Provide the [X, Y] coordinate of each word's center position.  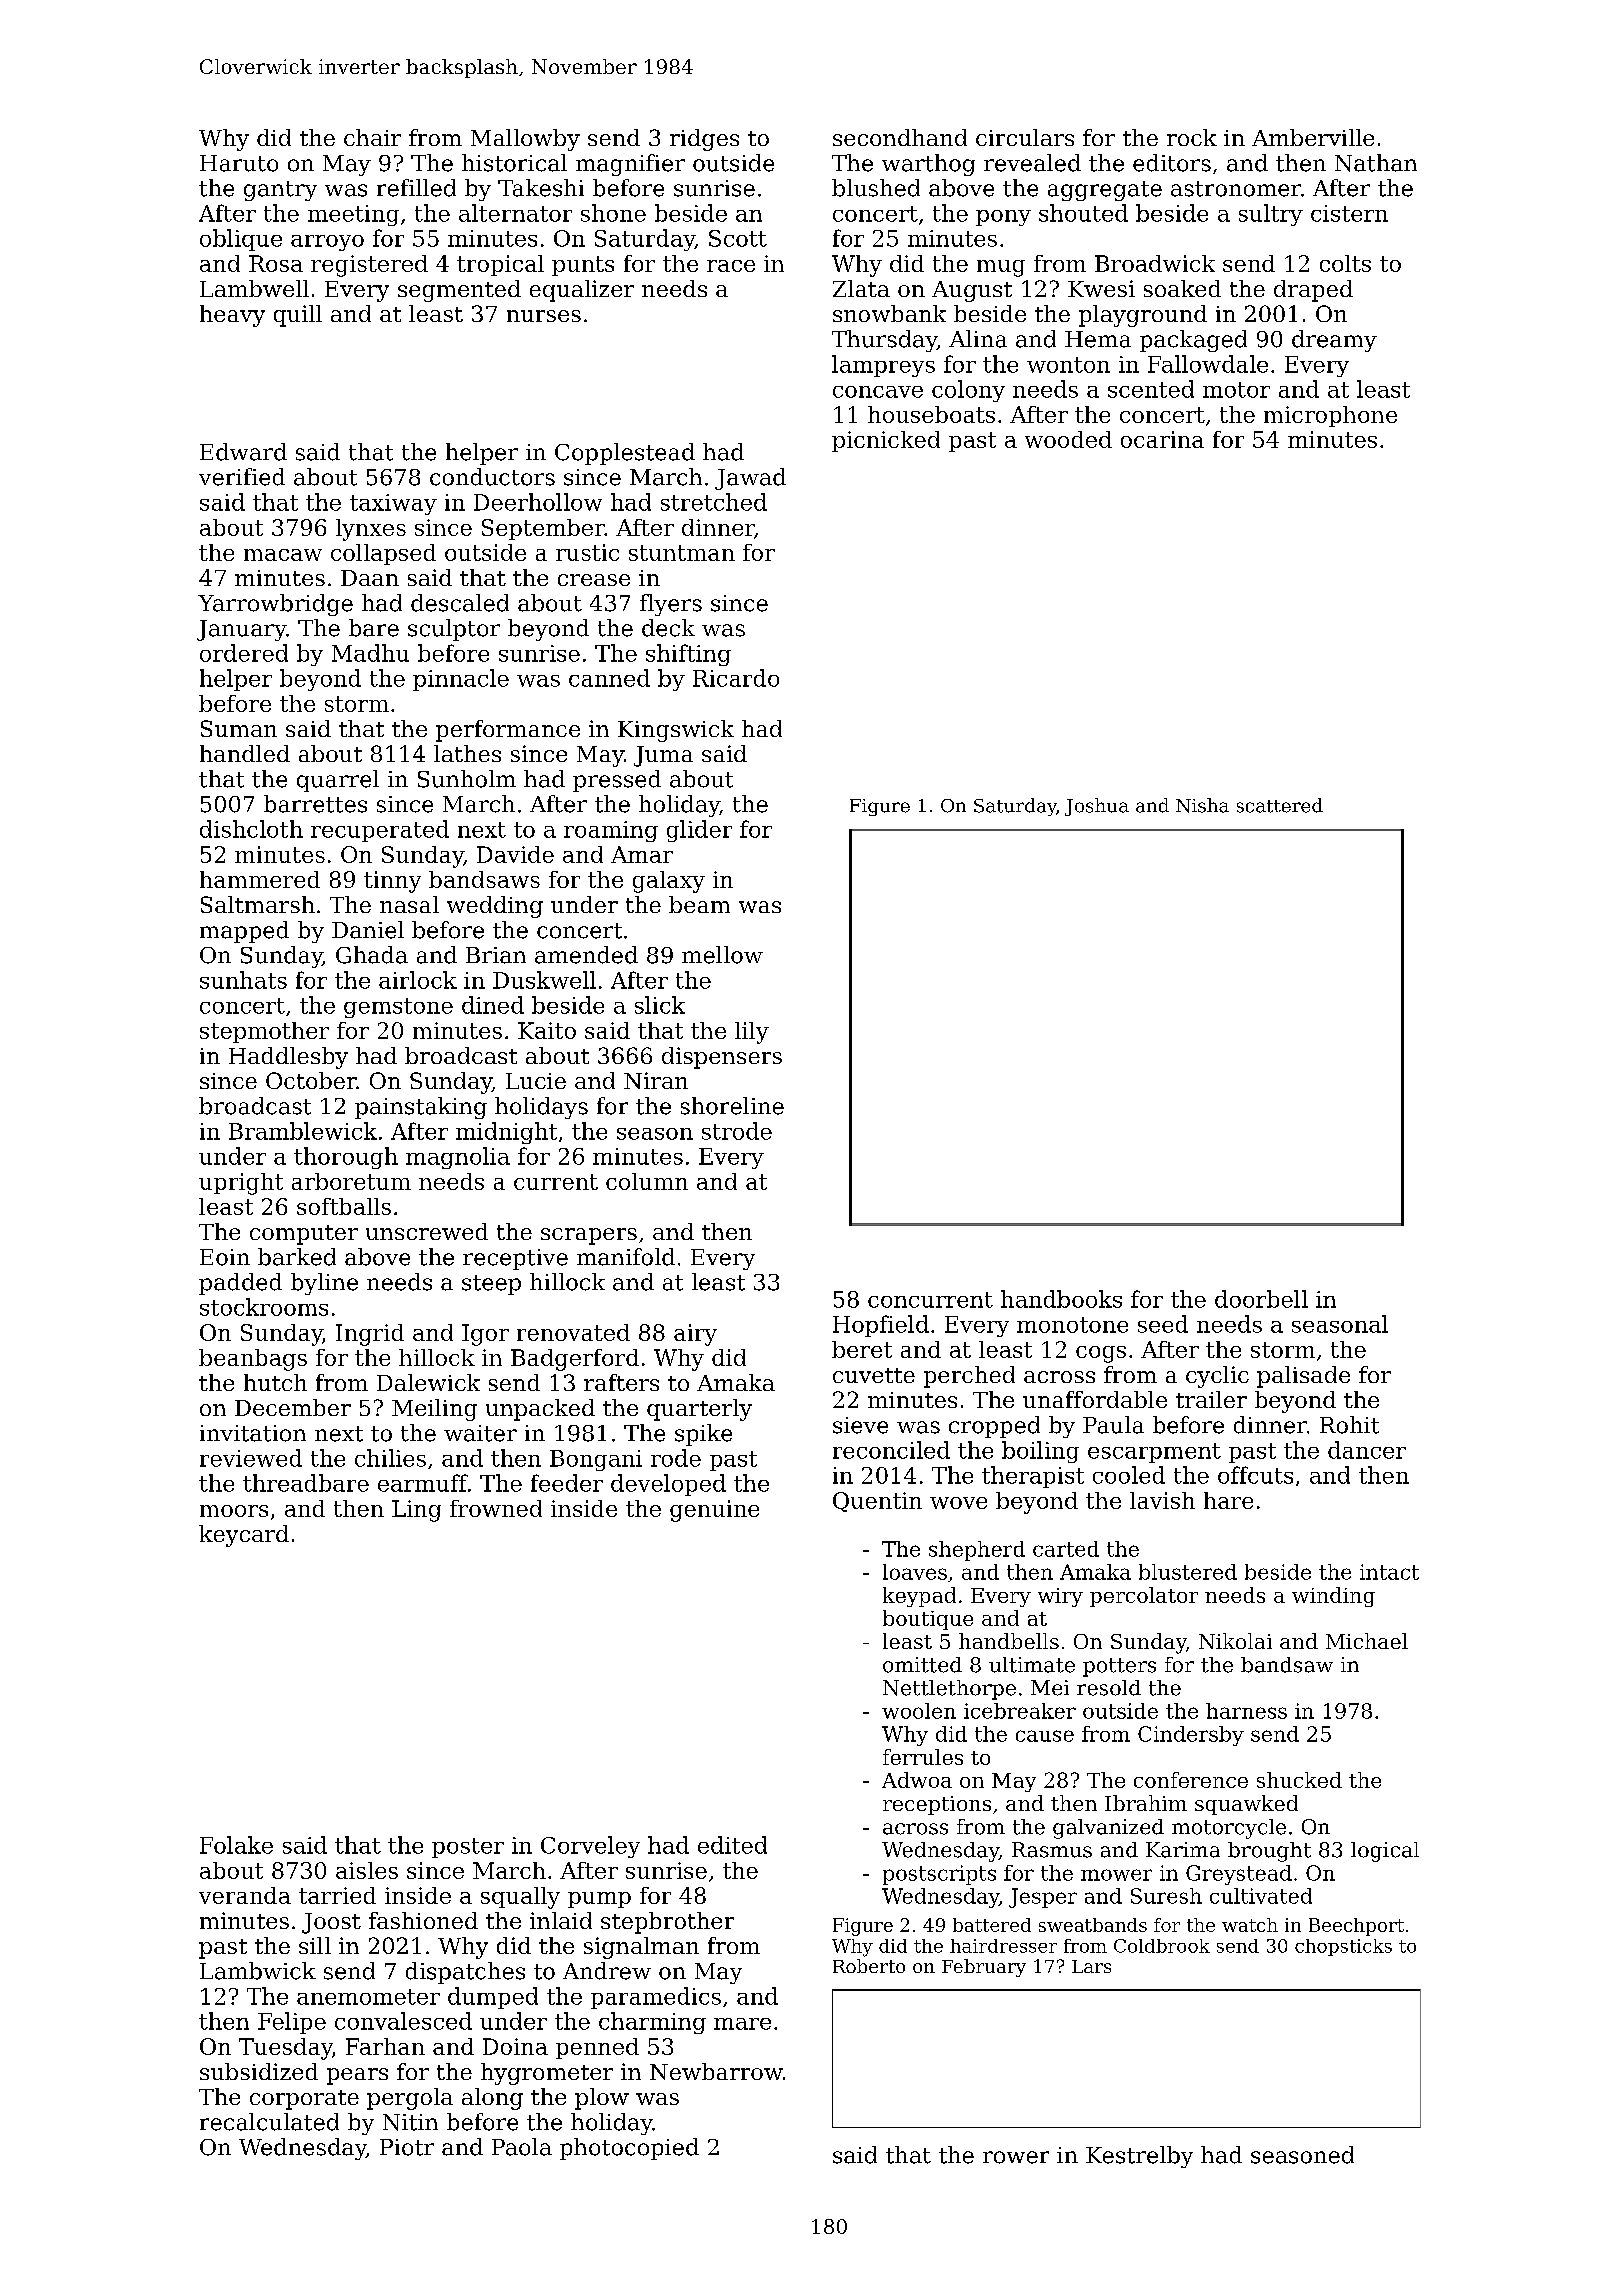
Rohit [1349, 1425]
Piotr [407, 2147]
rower [1016, 2157]
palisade [1303, 1377]
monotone [1072, 1325]
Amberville [1313, 137]
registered [369, 266]
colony [968, 391]
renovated [573, 1332]
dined [493, 1005]
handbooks [1061, 1299]
